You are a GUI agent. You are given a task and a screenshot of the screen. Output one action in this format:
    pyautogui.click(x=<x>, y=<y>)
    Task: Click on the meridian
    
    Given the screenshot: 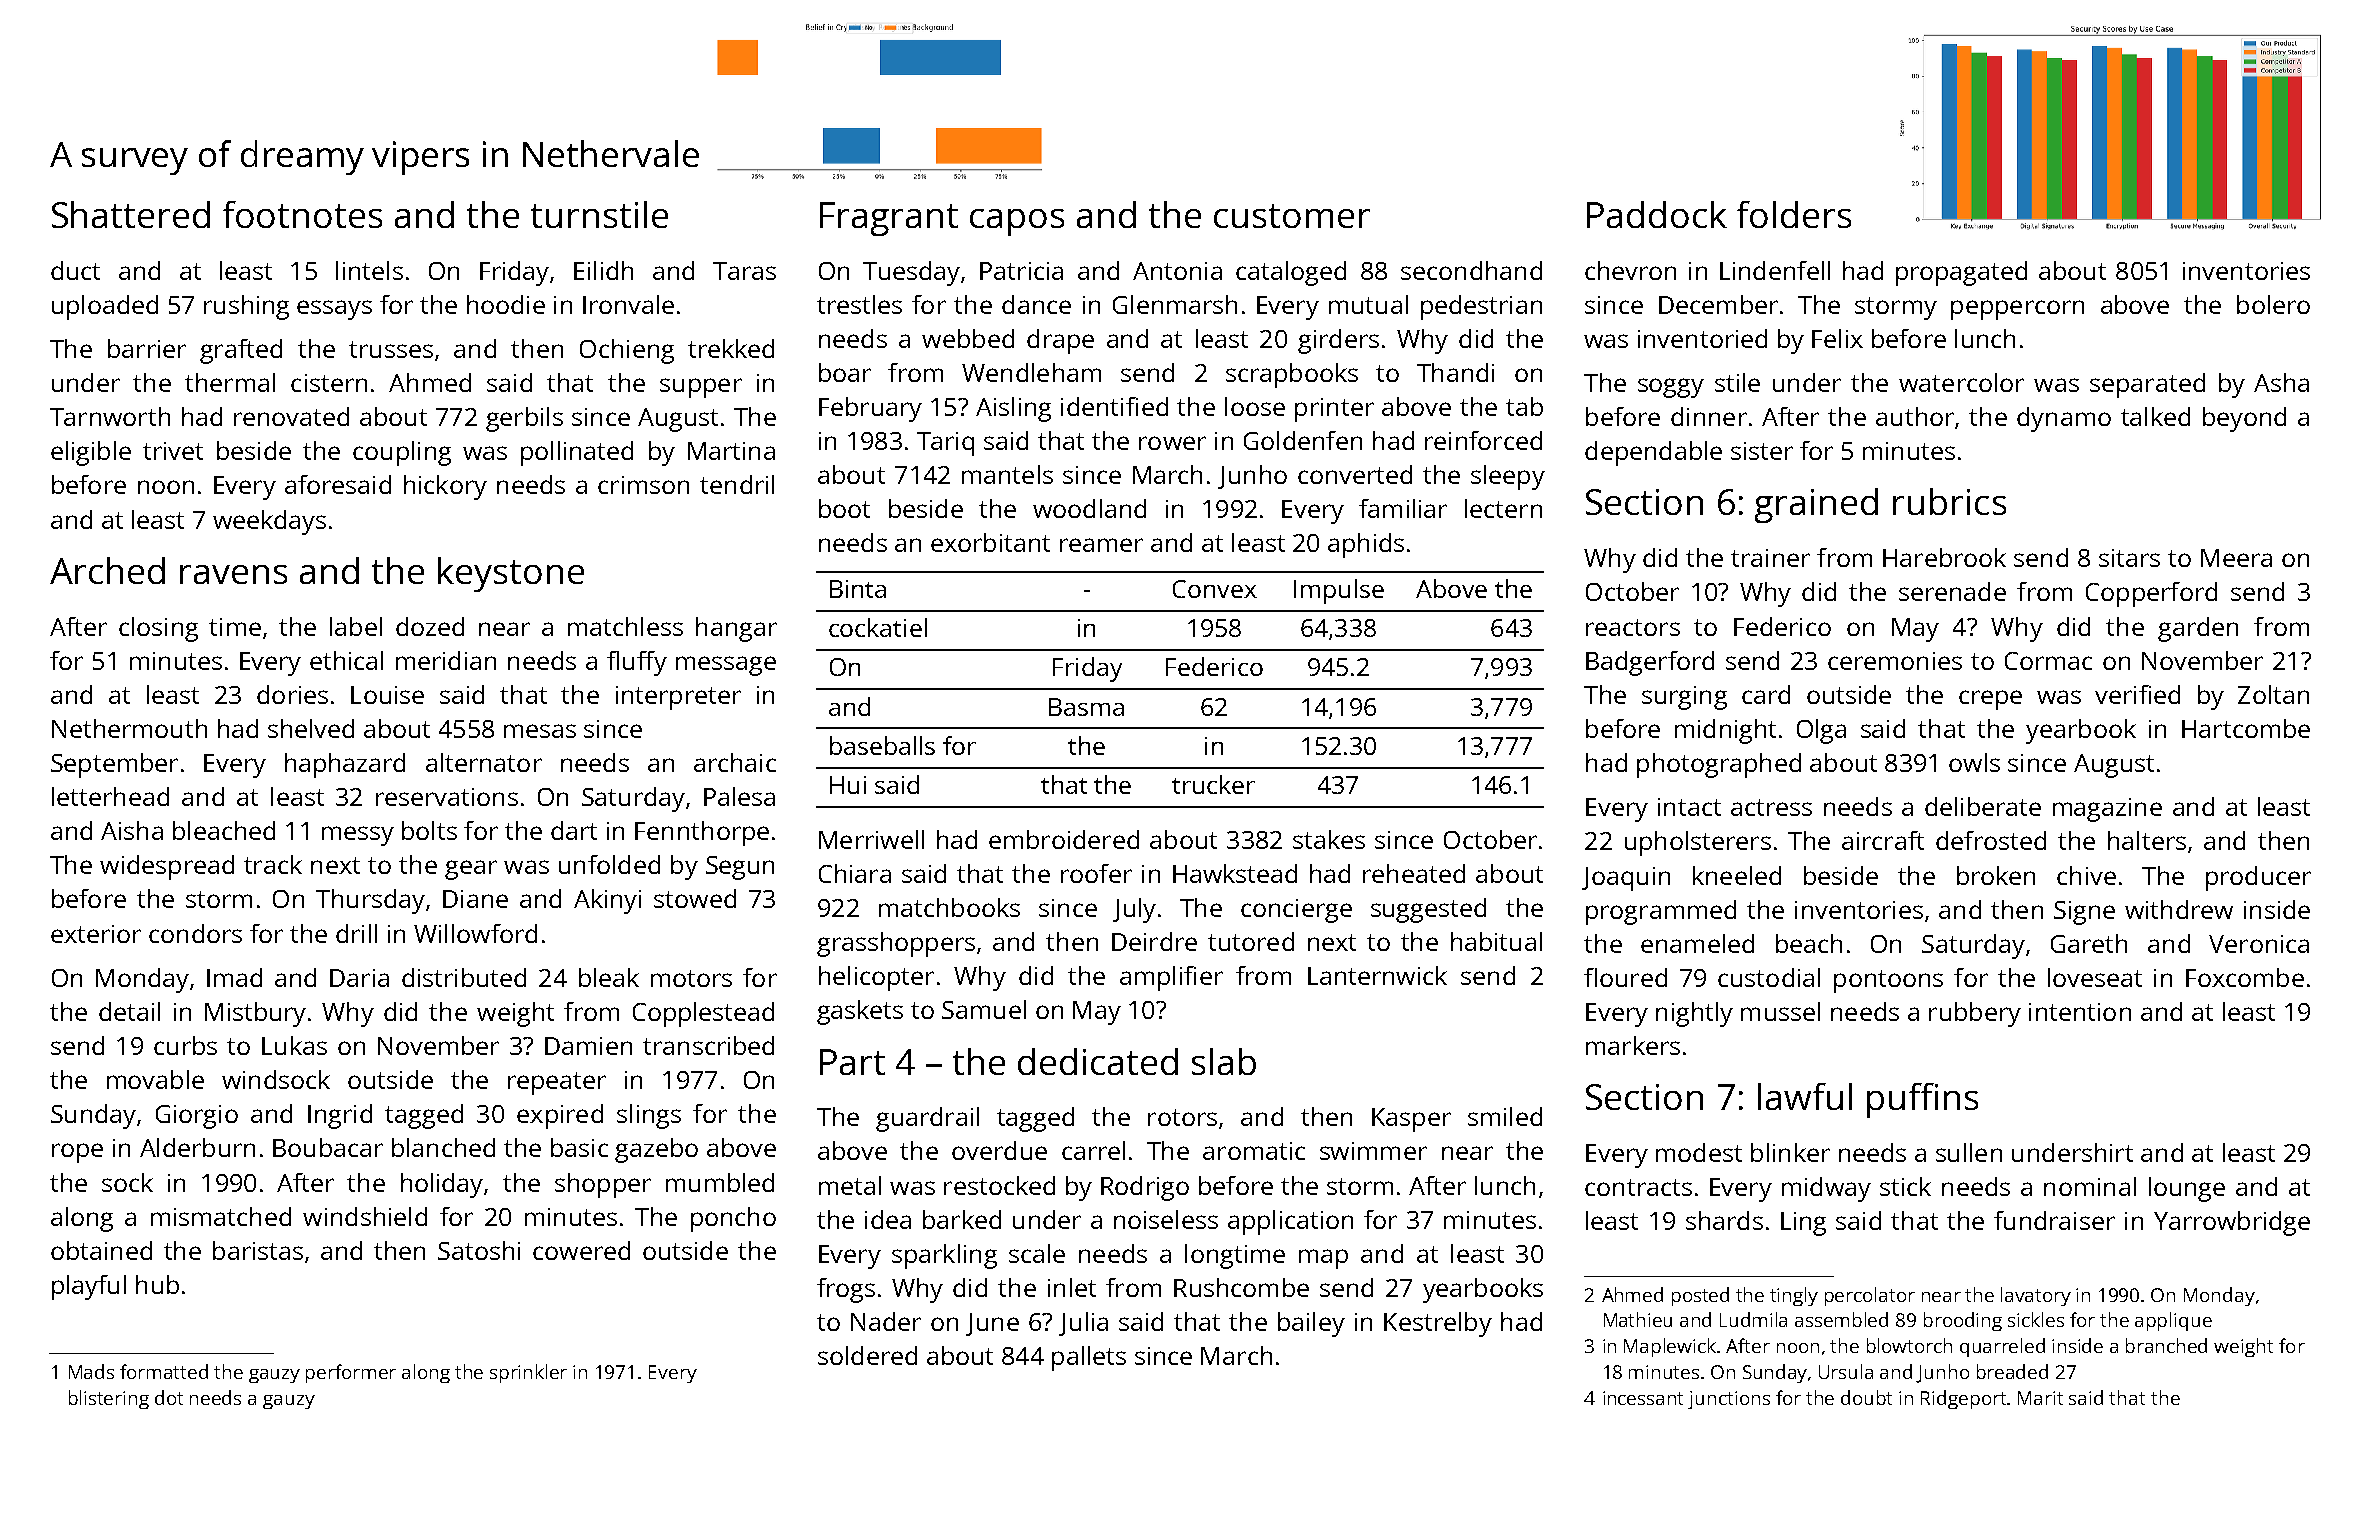 What is the action you would take?
    pyautogui.click(x=446, y=660)
